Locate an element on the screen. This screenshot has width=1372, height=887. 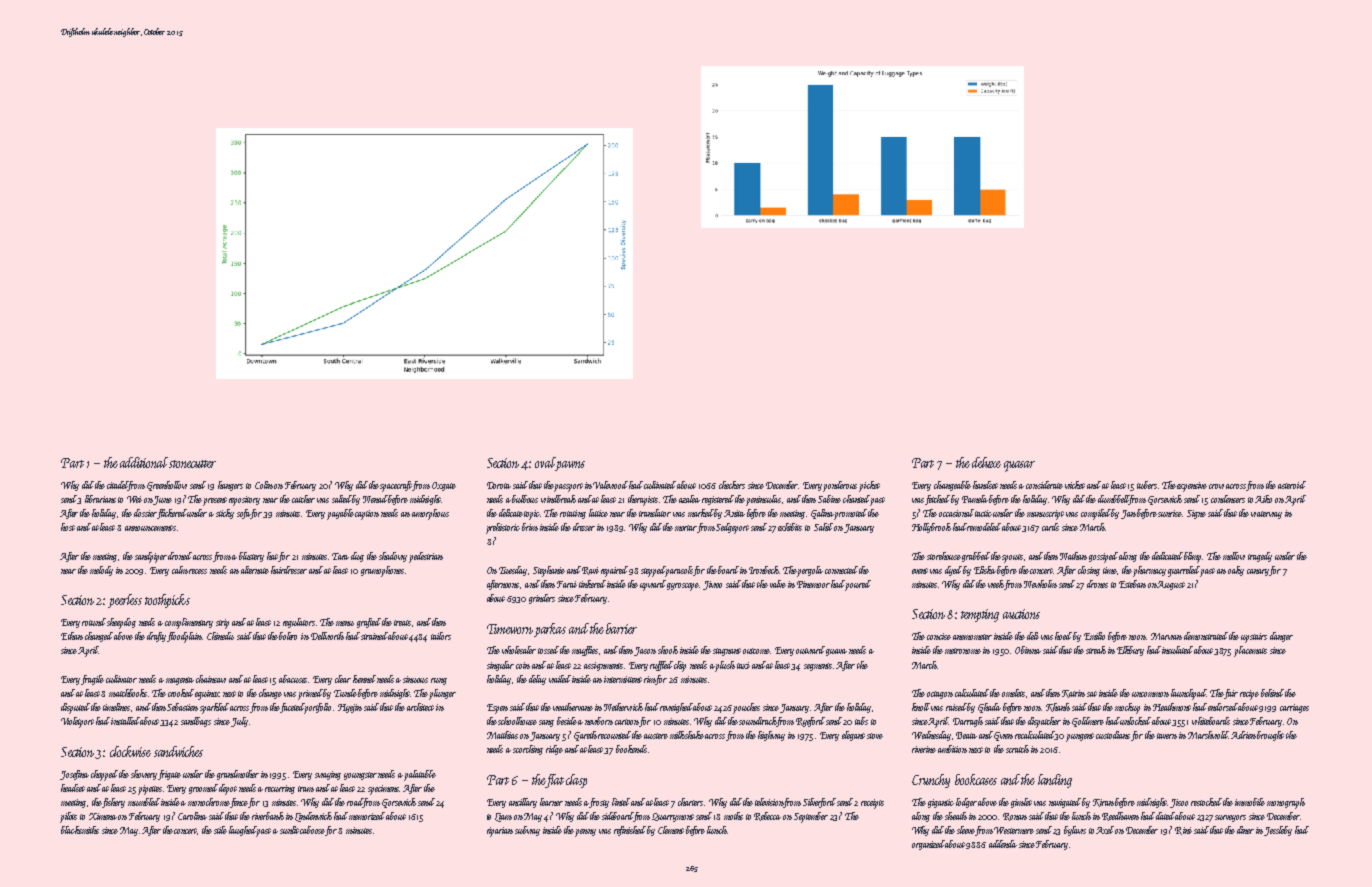
swaying is located at coordinates (328, 775).
